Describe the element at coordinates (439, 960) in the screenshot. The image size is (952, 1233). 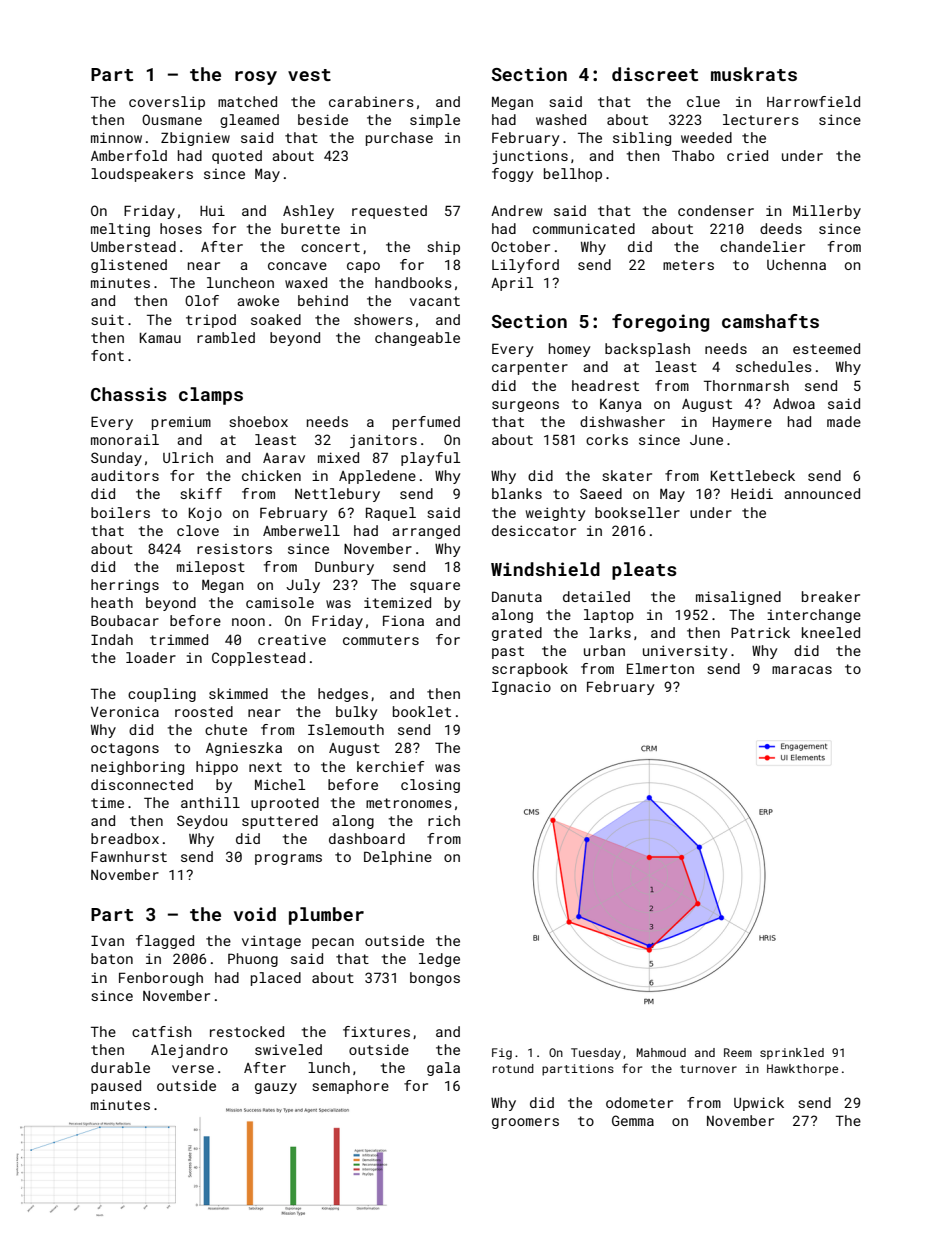
I see `ledge` at that location.
